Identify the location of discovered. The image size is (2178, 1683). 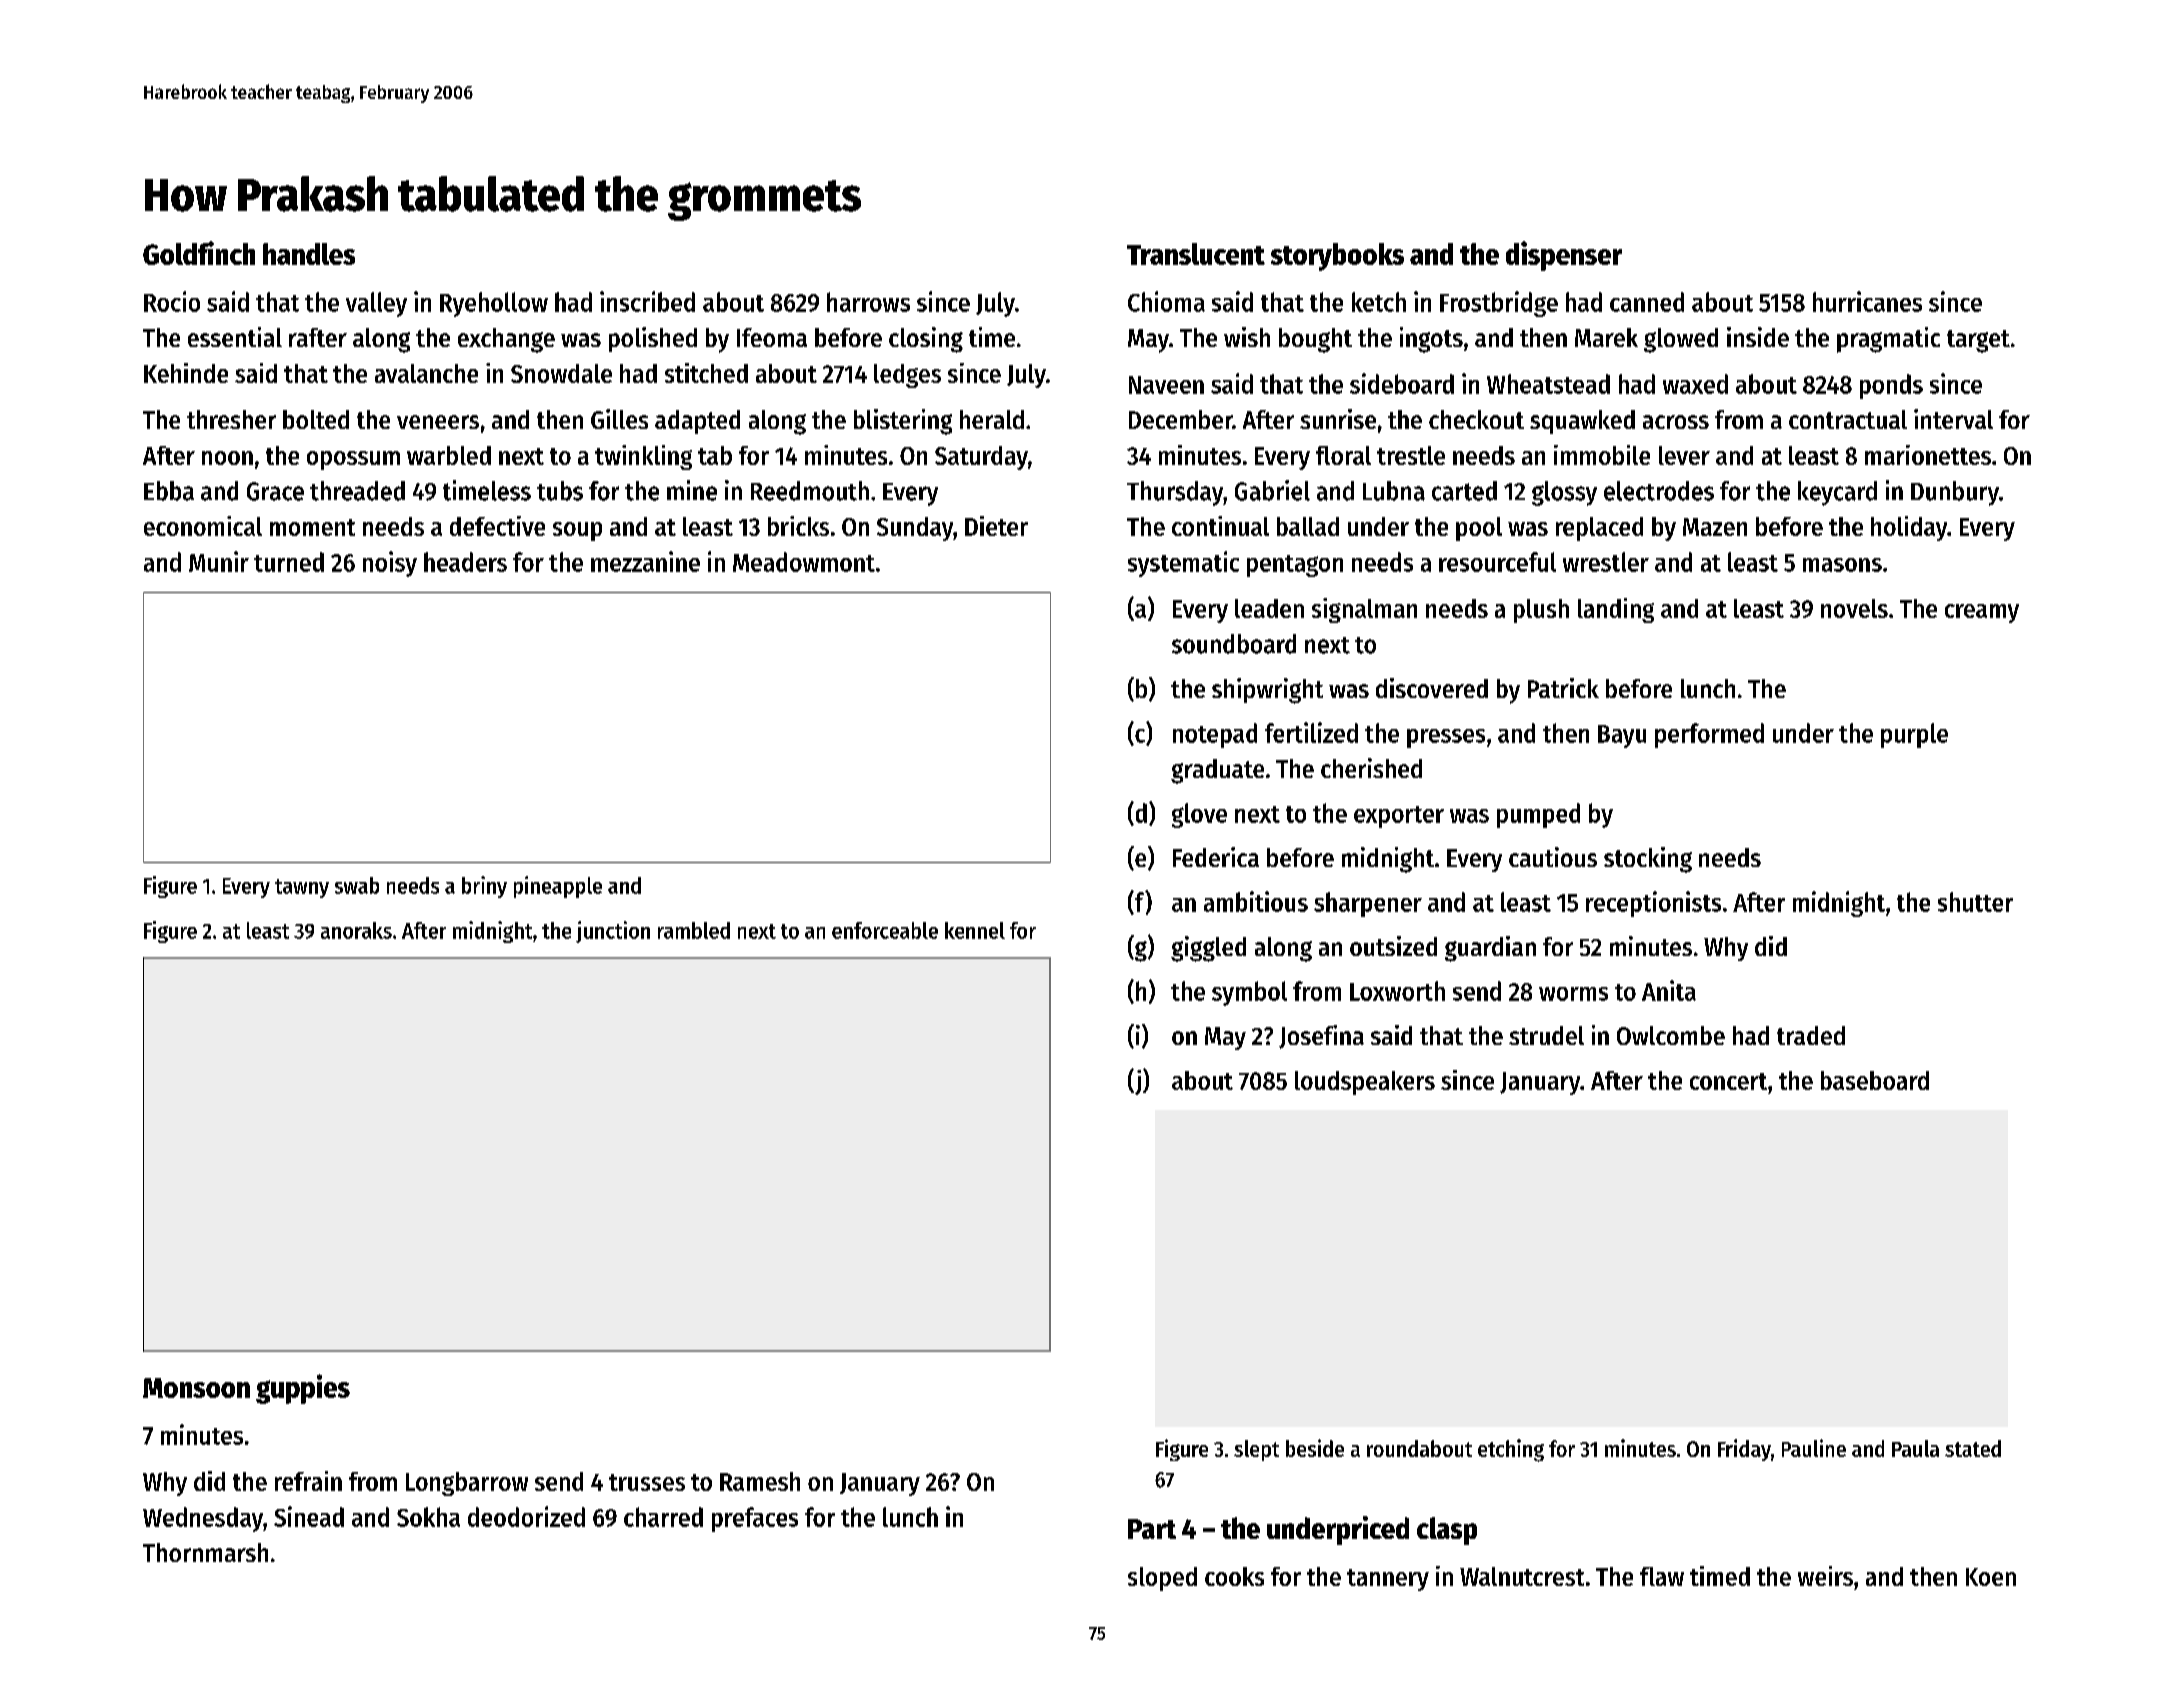
(1432, 688).
